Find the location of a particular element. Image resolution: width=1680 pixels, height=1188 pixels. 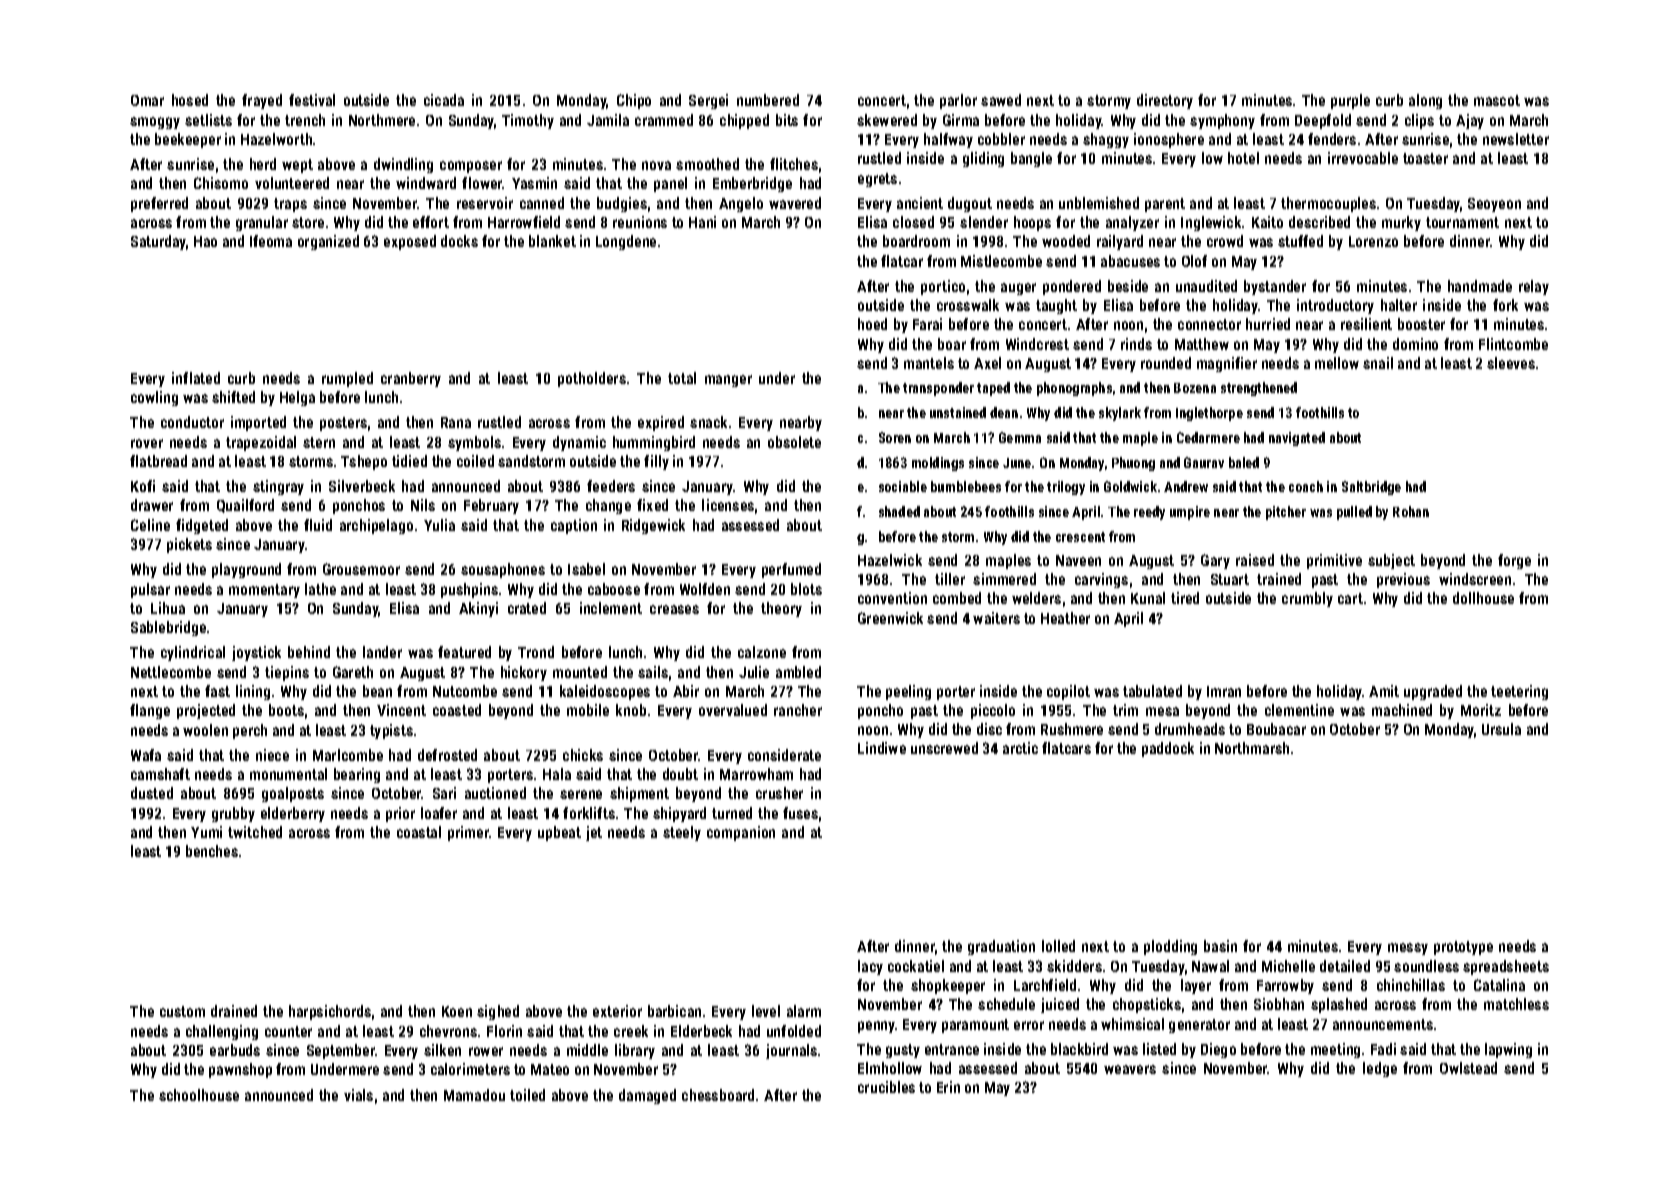

drumheads is located at coordinates (1190, 729).
